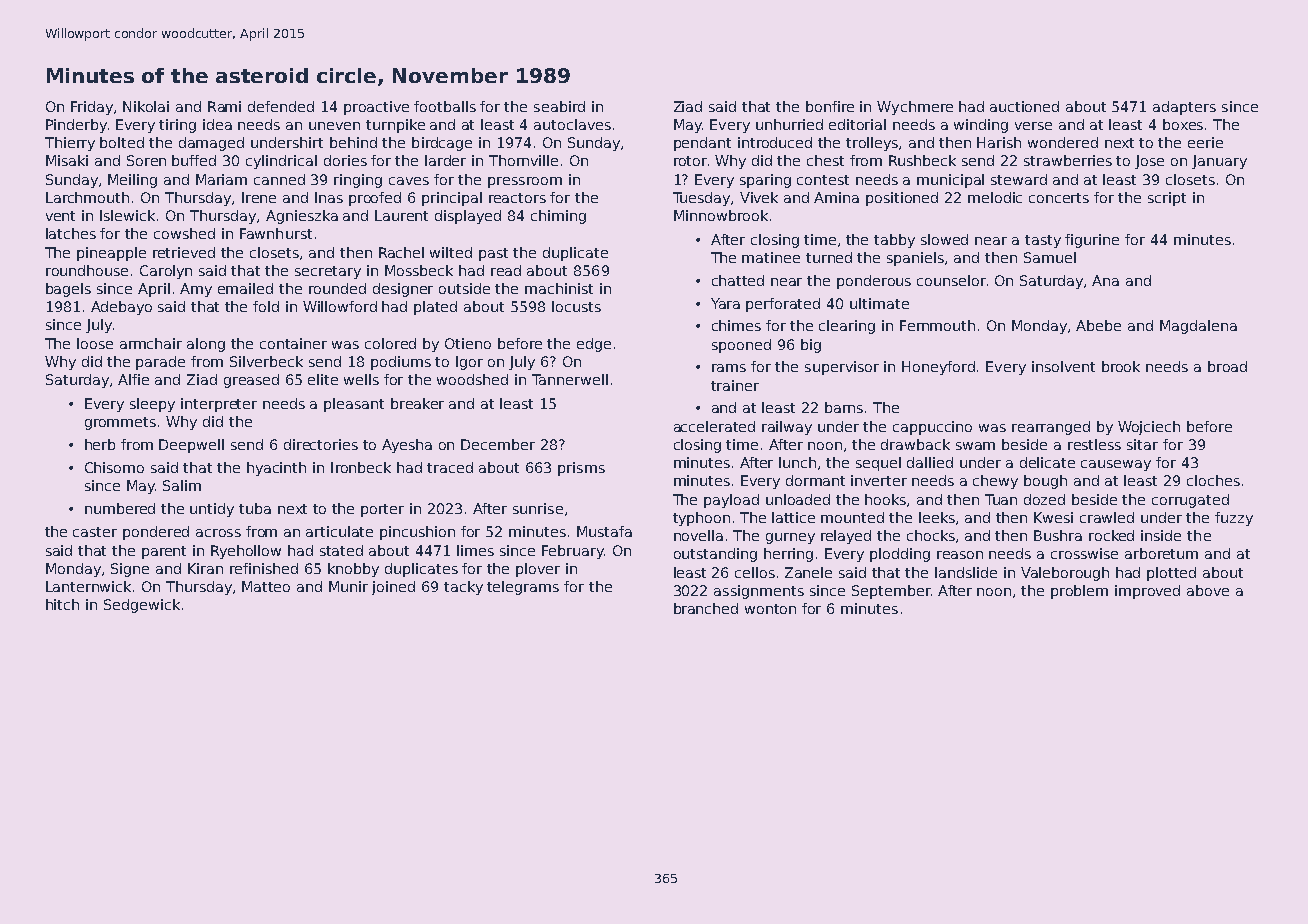 The width and height of the page is (1308, 924). Describe the element at coordinates (211, 144) in the page. I see `damaged` at that location.
